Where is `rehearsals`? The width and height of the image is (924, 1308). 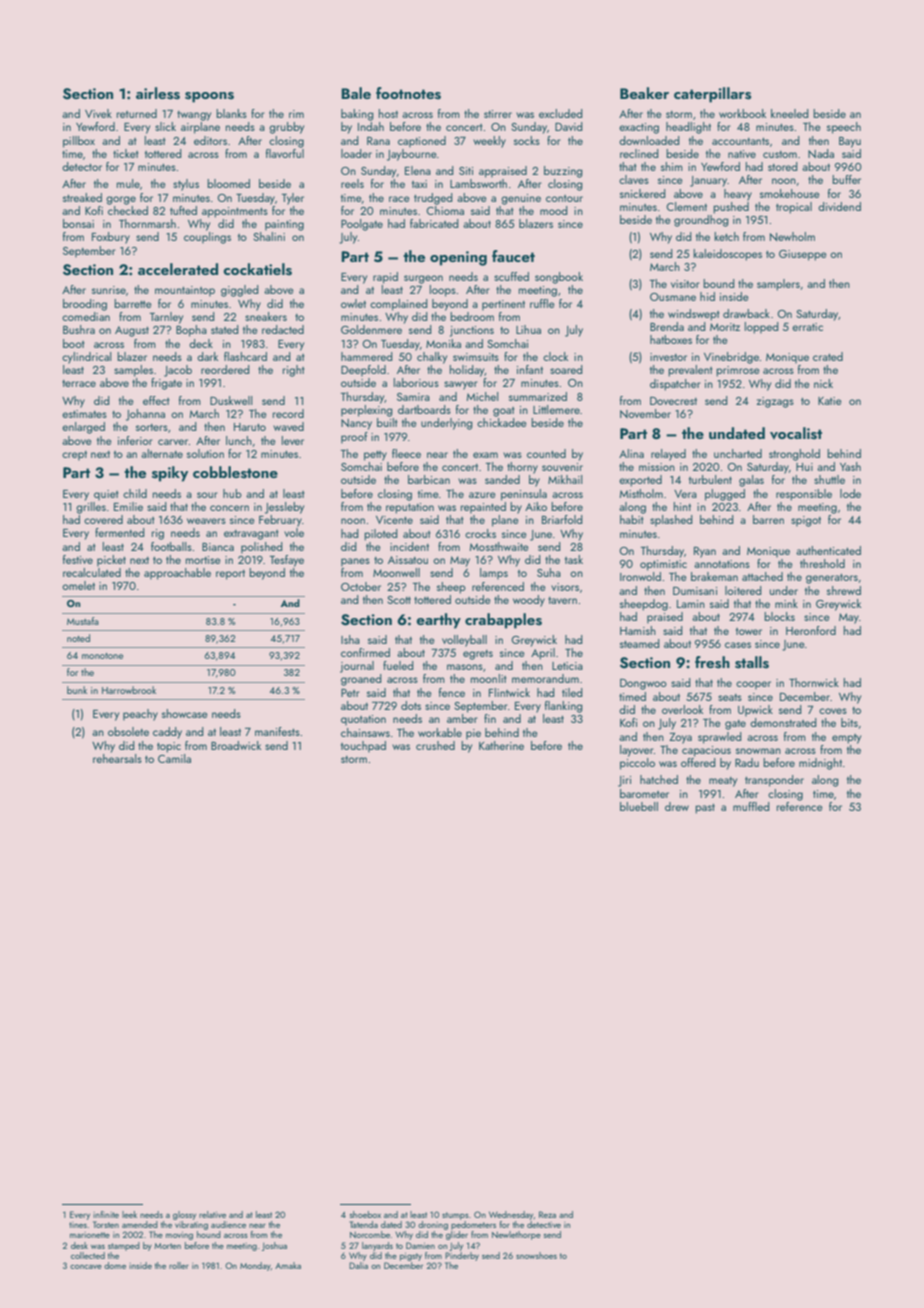
rehearsals is located at coordinates (117, 758).
